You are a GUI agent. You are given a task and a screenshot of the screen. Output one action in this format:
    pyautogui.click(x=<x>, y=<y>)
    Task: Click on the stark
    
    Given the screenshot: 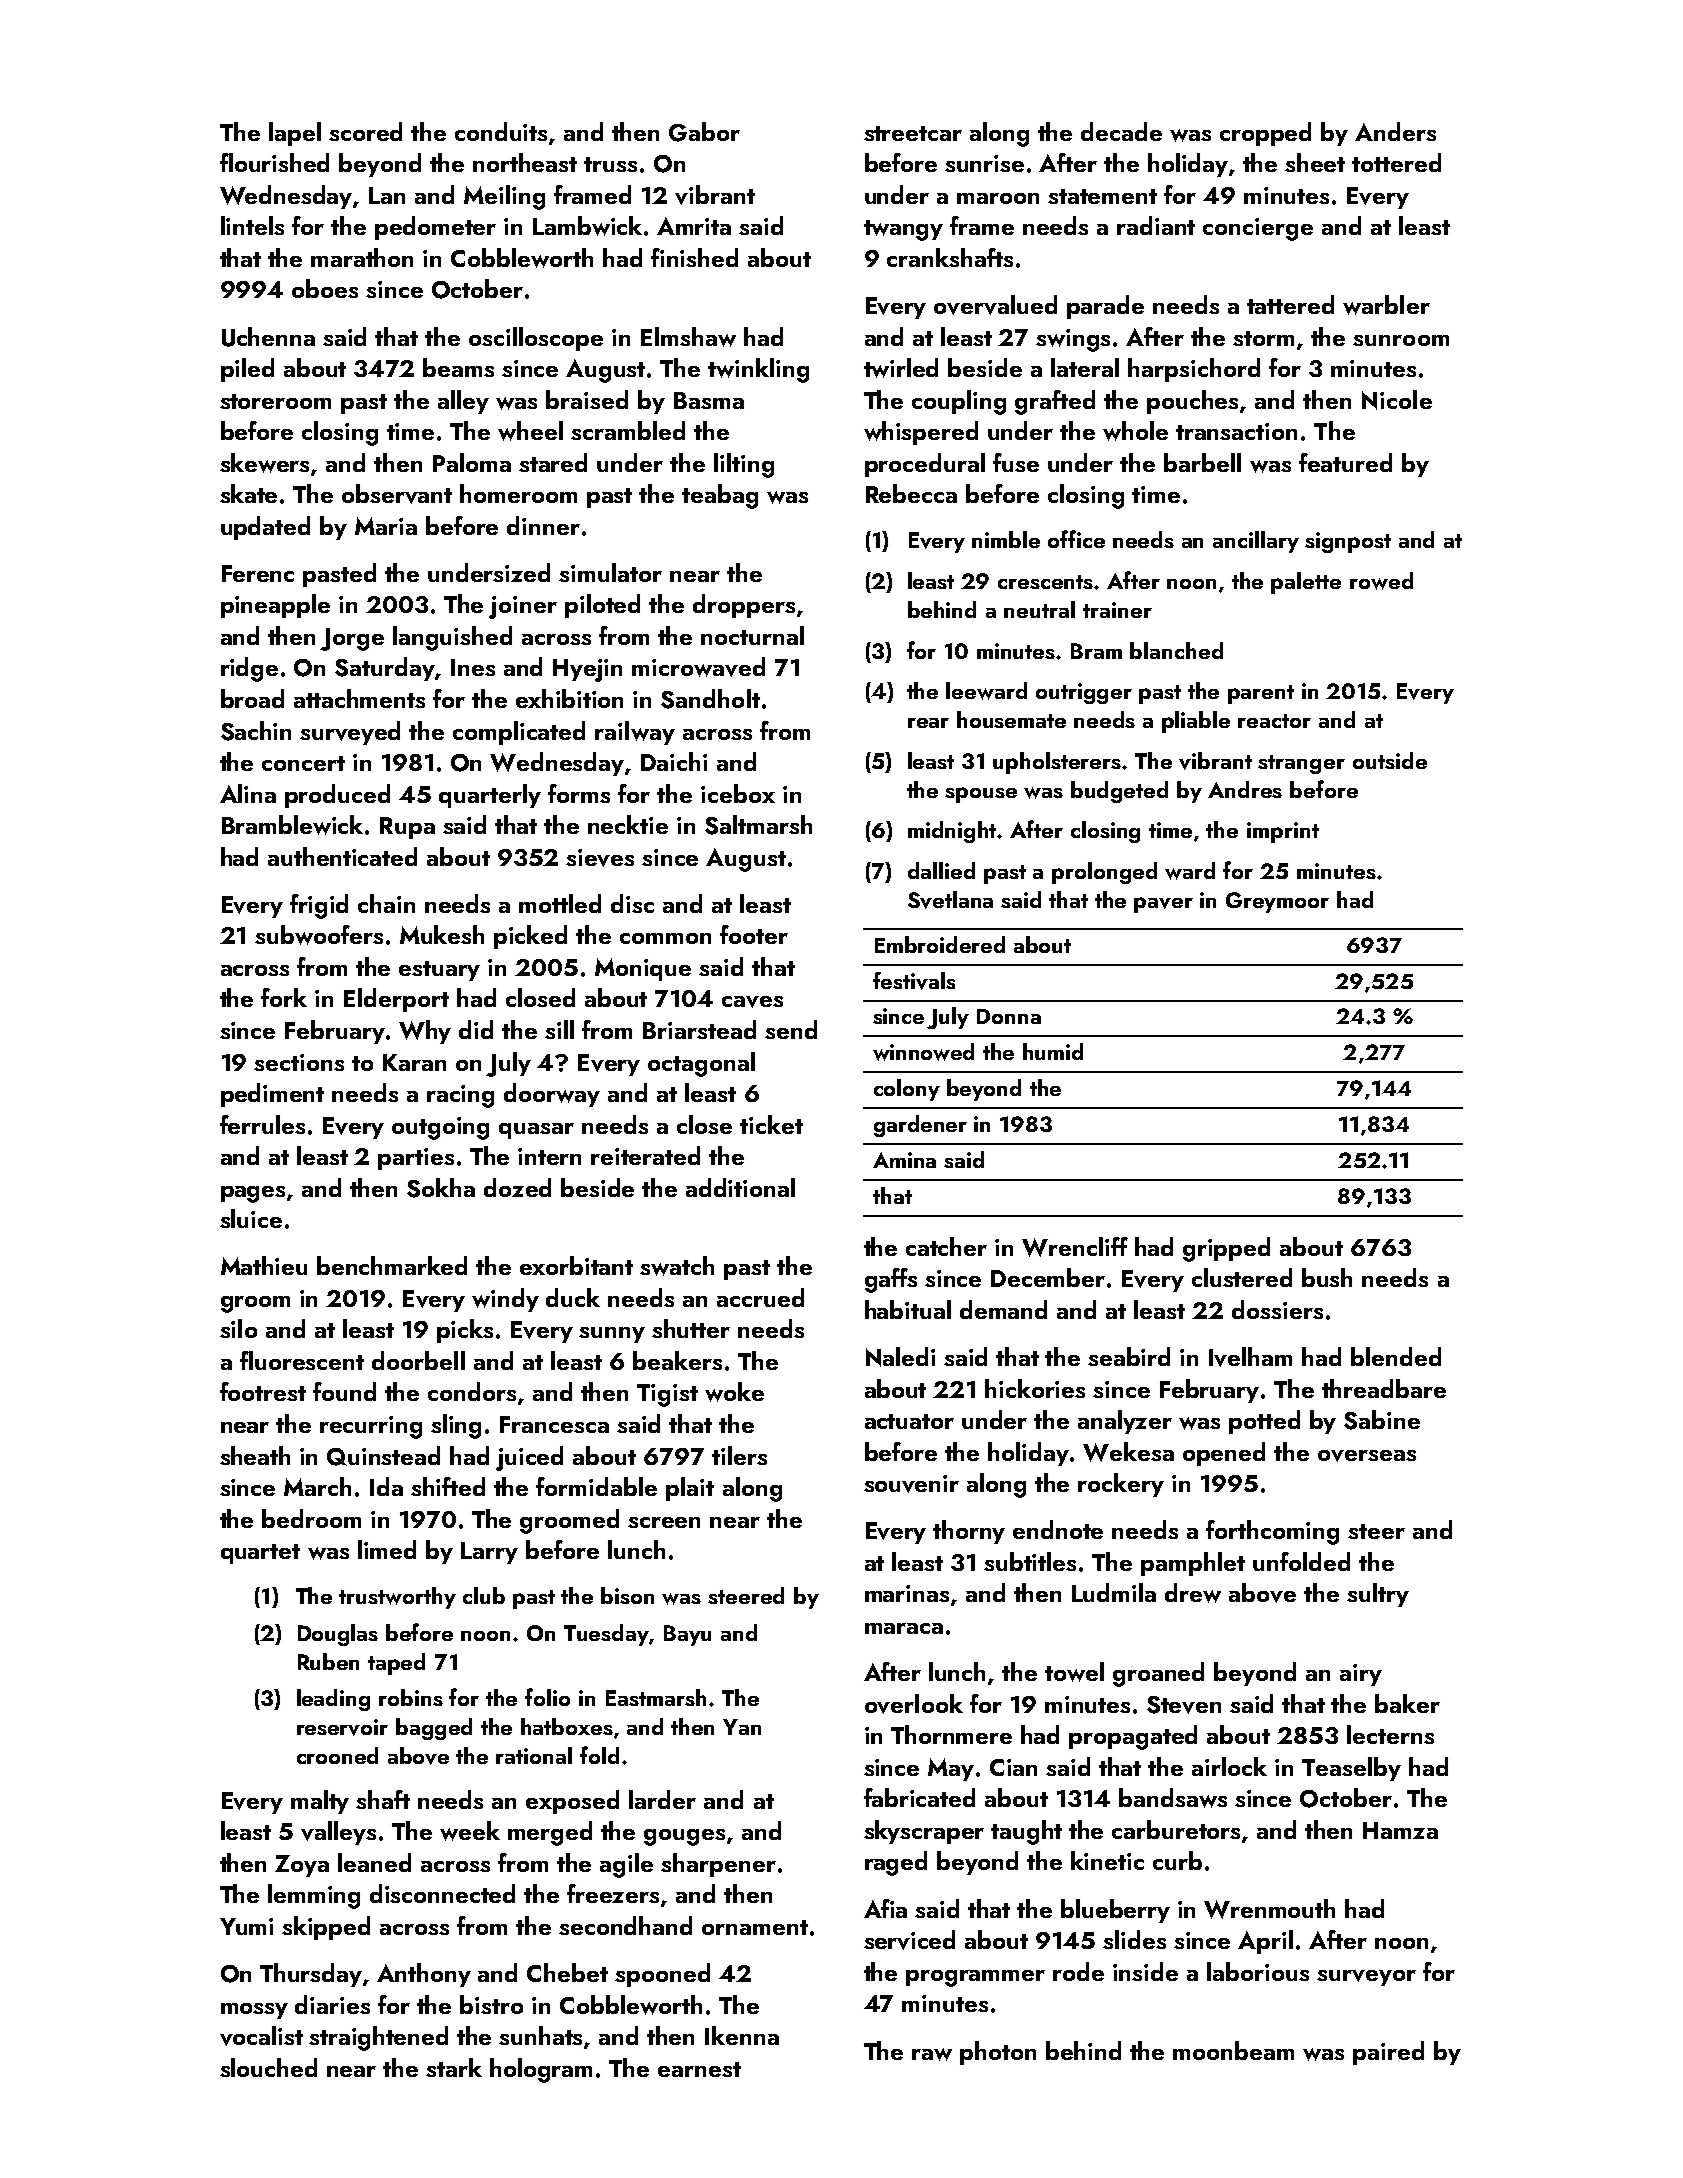 What is the action you would take?
    pyautogui.click(x=454, y=2067)
